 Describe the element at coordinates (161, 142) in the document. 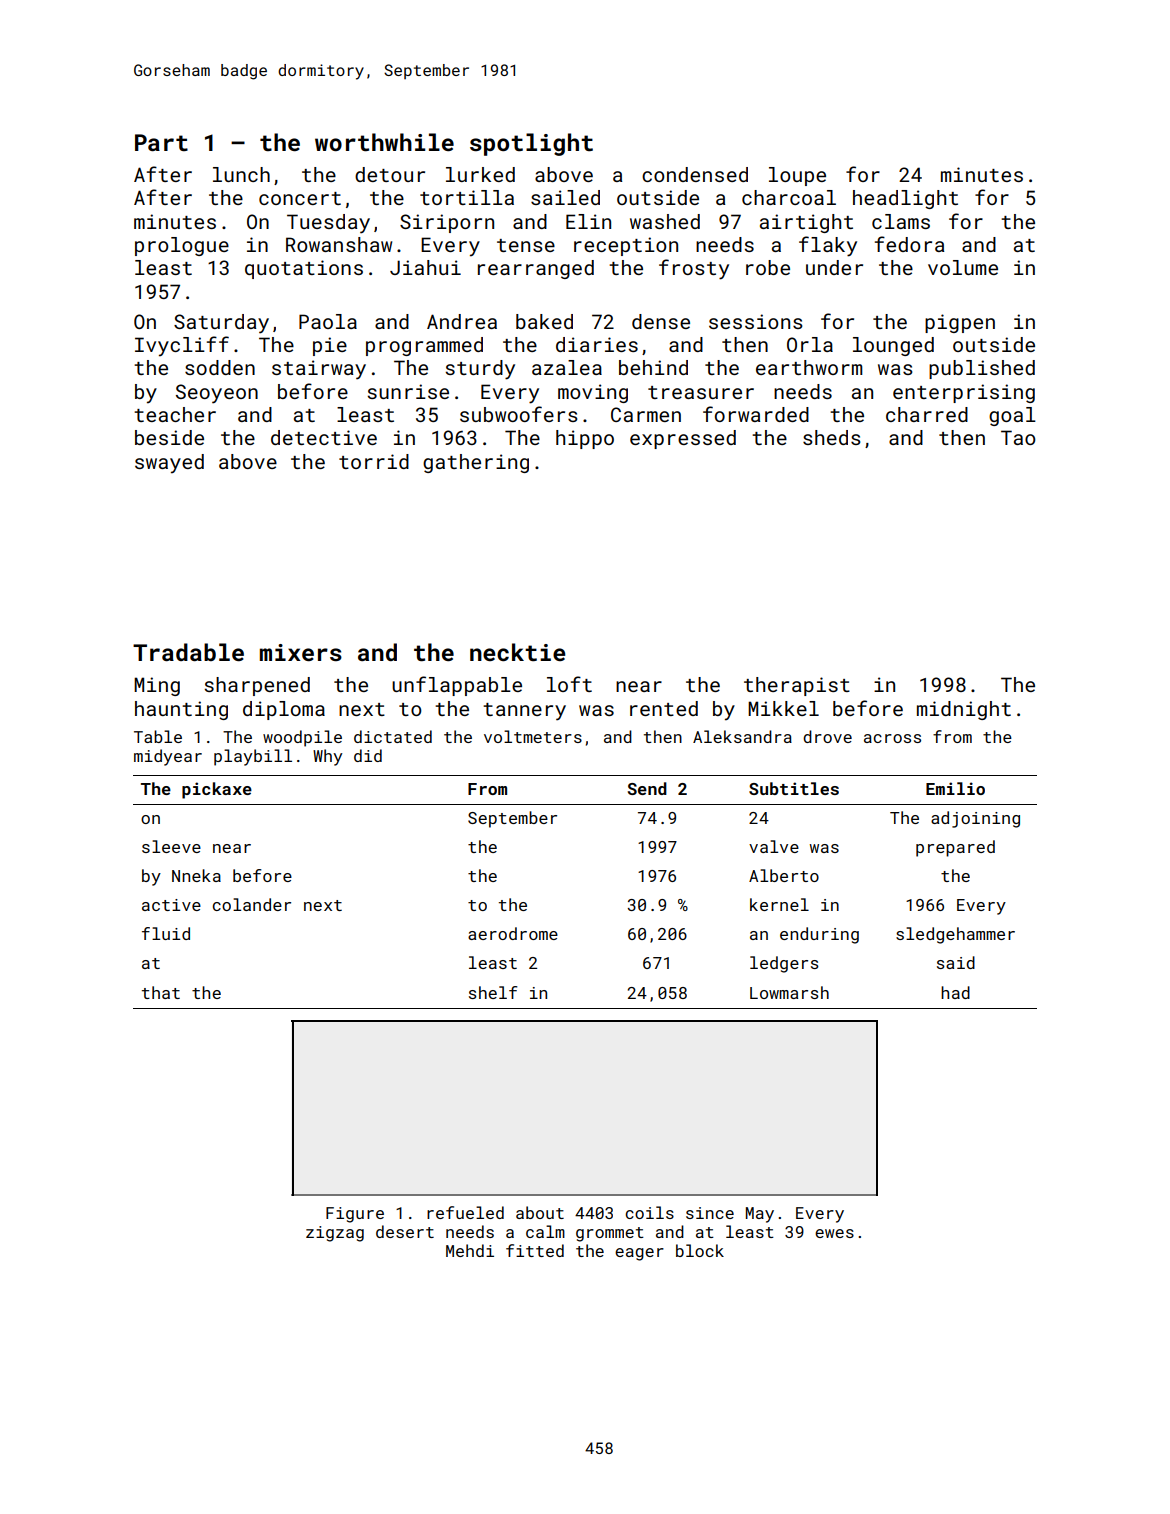

I see `Part` at that location.
